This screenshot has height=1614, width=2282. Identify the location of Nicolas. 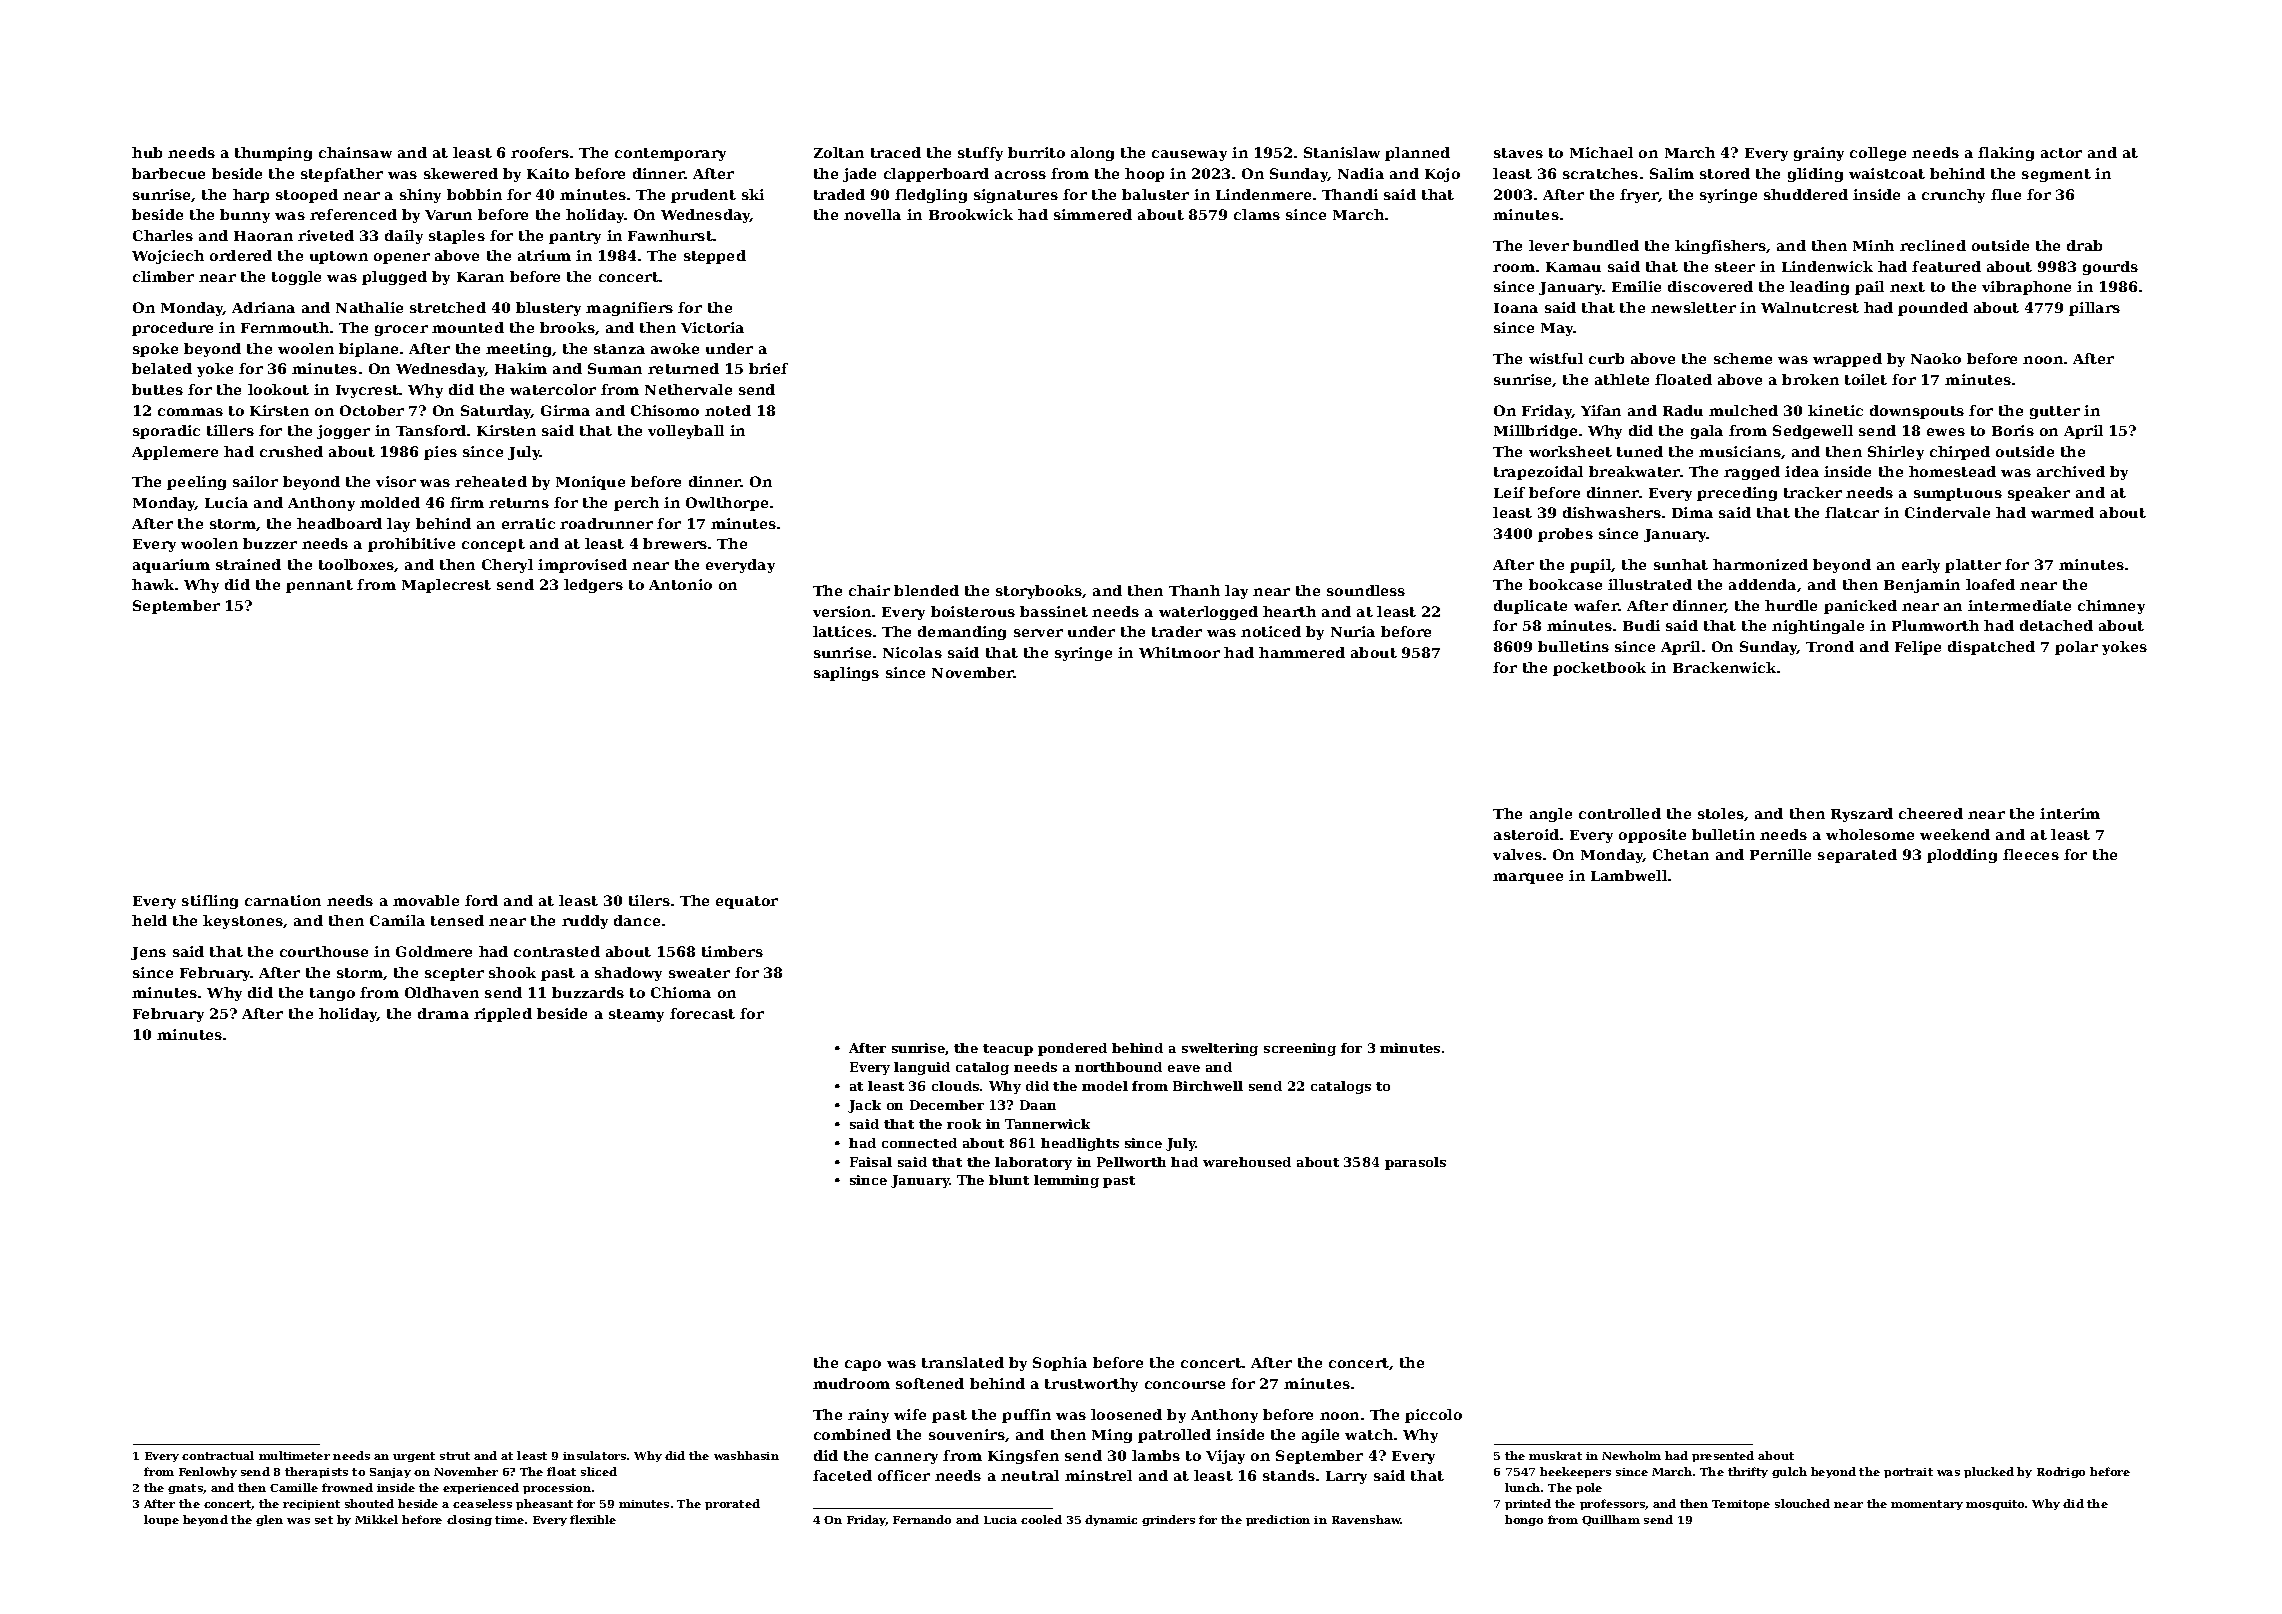
(912, 652).
